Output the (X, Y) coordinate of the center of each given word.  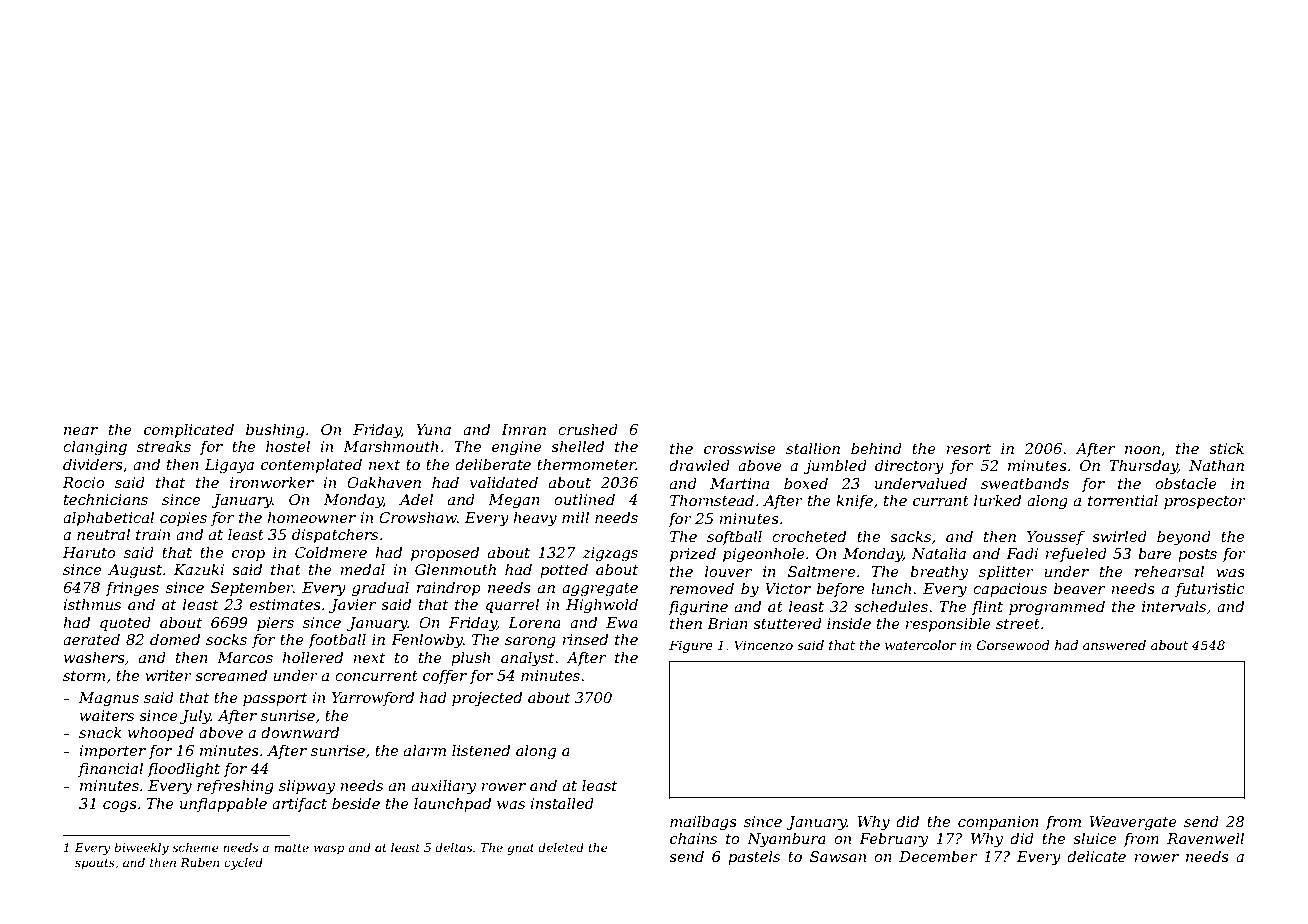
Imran (523, 429)
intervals (1174, 606)
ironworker (272, 482)
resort (968, 449)
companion (998, 823)
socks (226, 639)
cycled (243, 864)
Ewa (622, 622)
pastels (754, 858)
